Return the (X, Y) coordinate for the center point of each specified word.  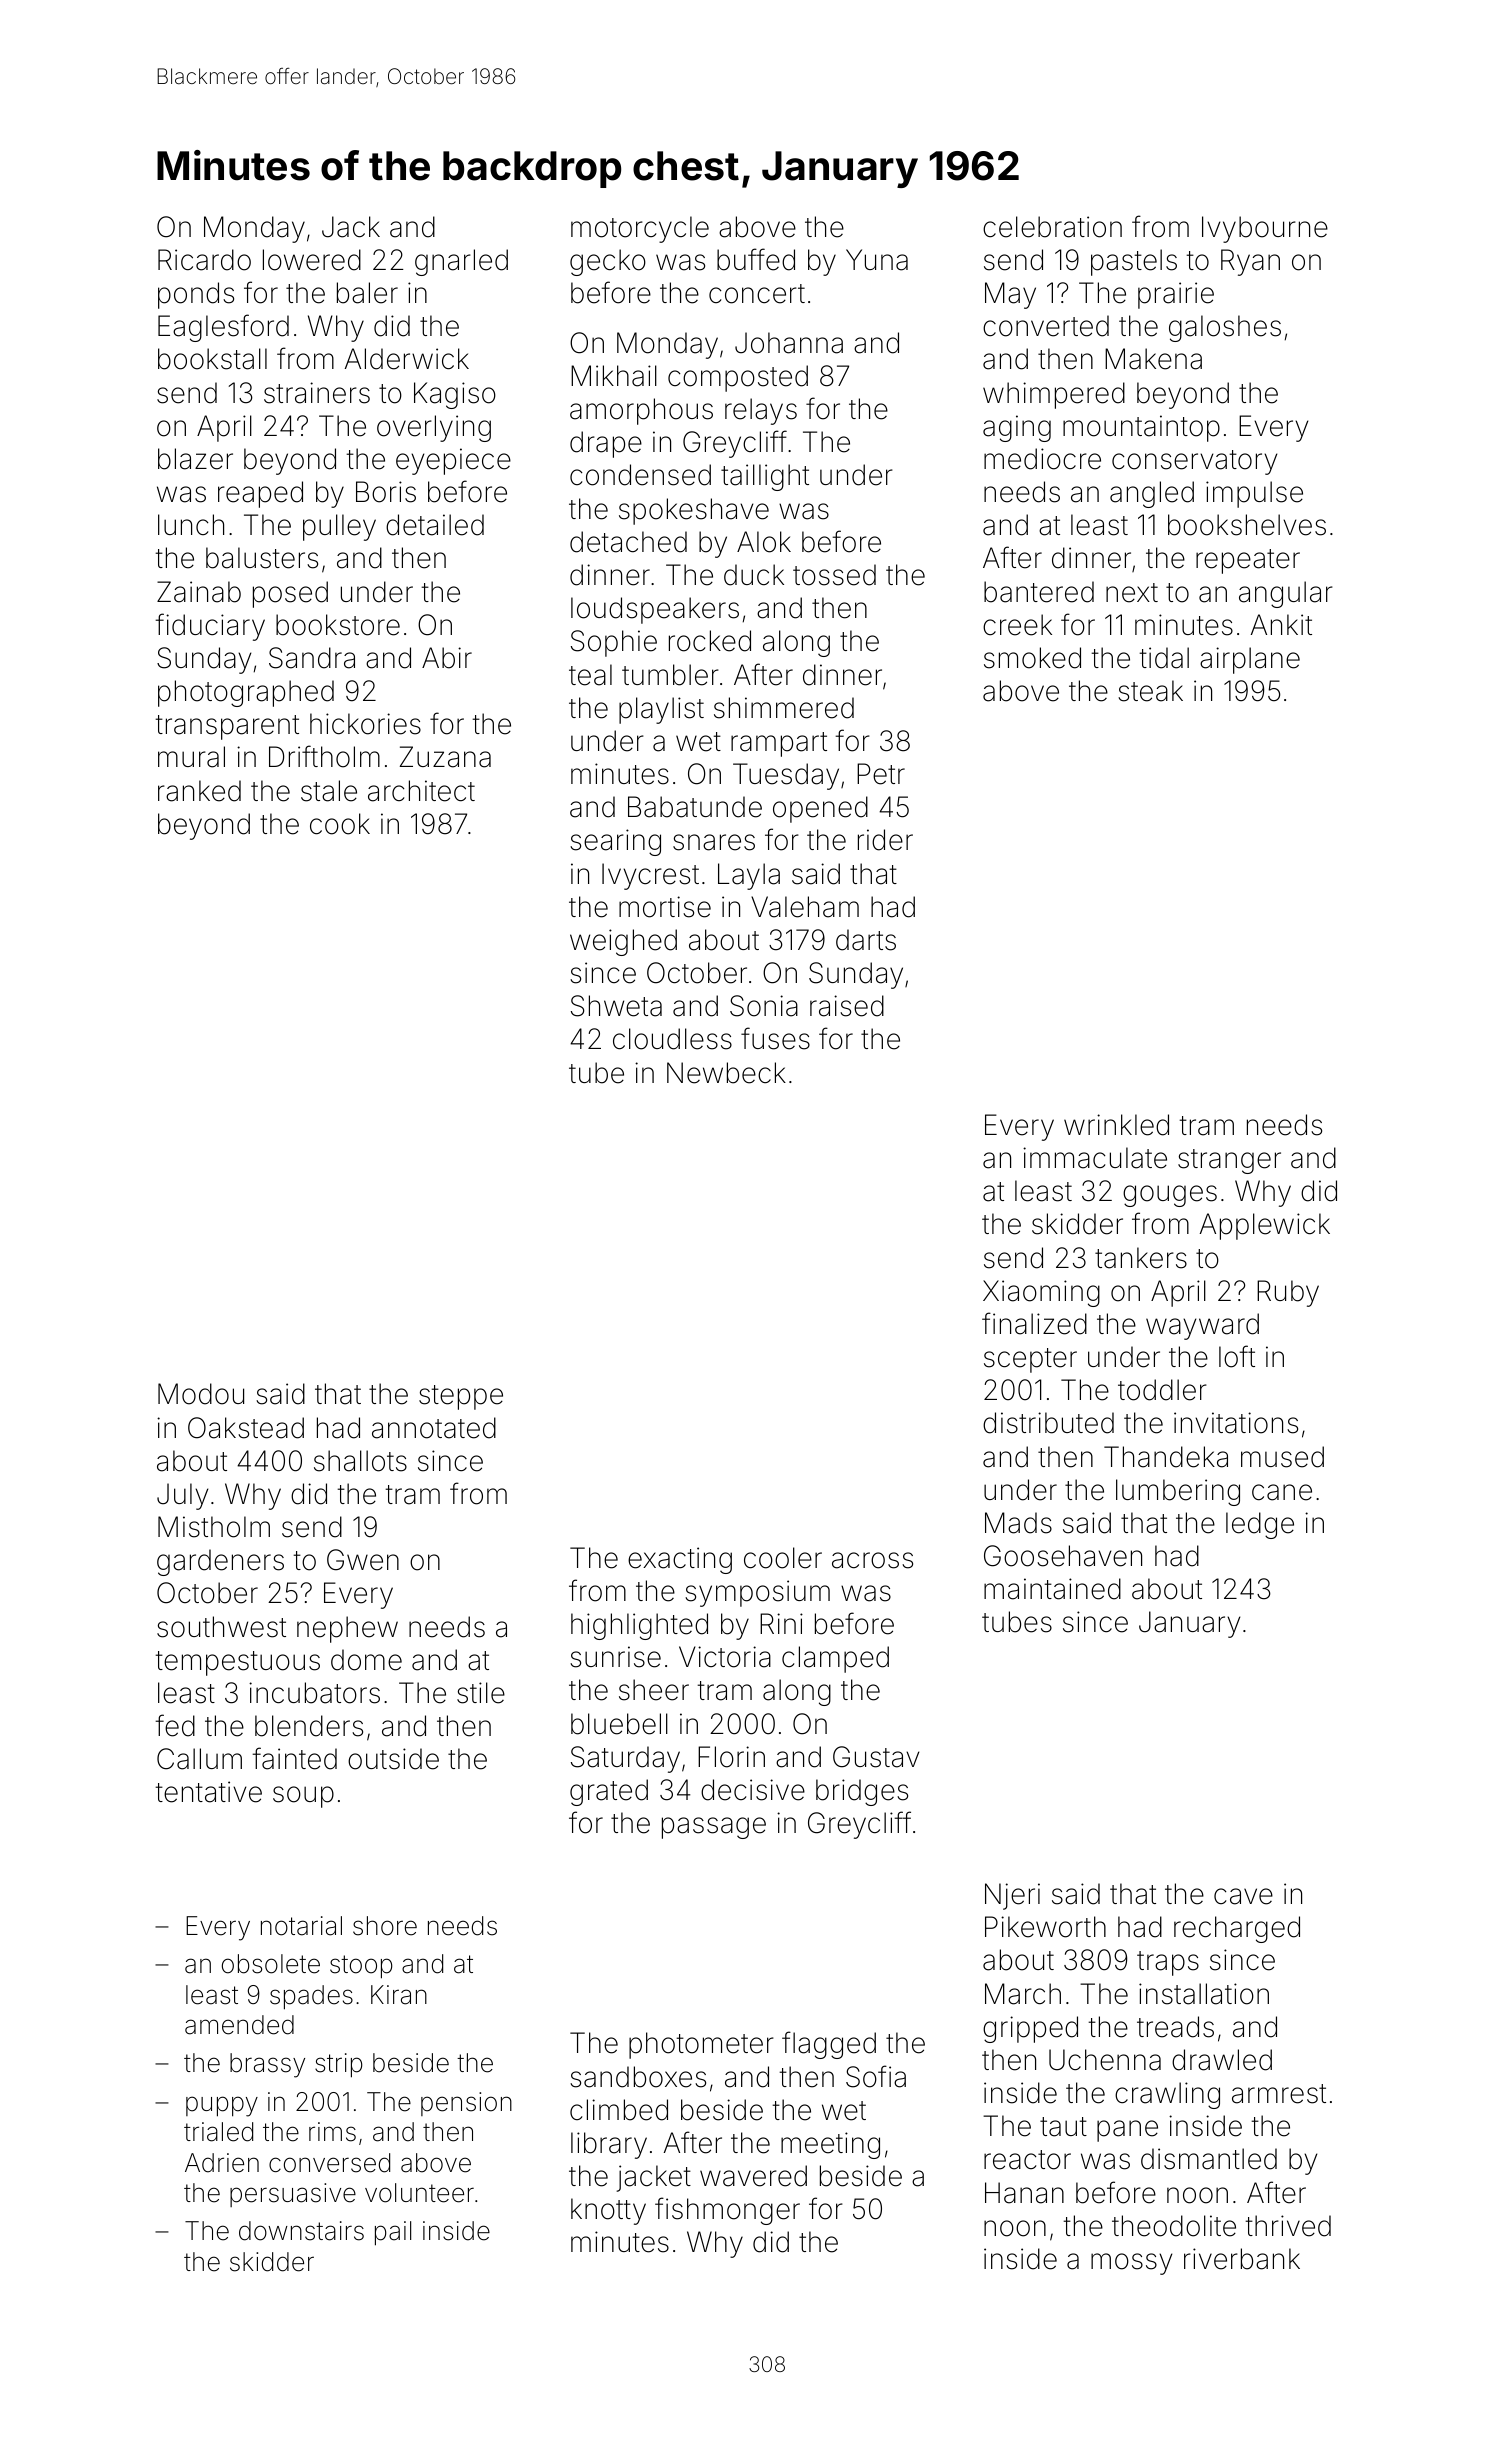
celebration (1052, 227)
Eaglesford (223, 328)
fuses (775, 1038)
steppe (461, 1397)
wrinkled (1116, 1125)
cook (340, 824)
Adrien (222, 2163)
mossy (1131, 2264)
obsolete (271, 1964)
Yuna (877, 260)
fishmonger (727, 2211)
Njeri (1012, 1896)
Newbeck (726, 1073)
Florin (731, 1757)
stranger (1229, 1161)
